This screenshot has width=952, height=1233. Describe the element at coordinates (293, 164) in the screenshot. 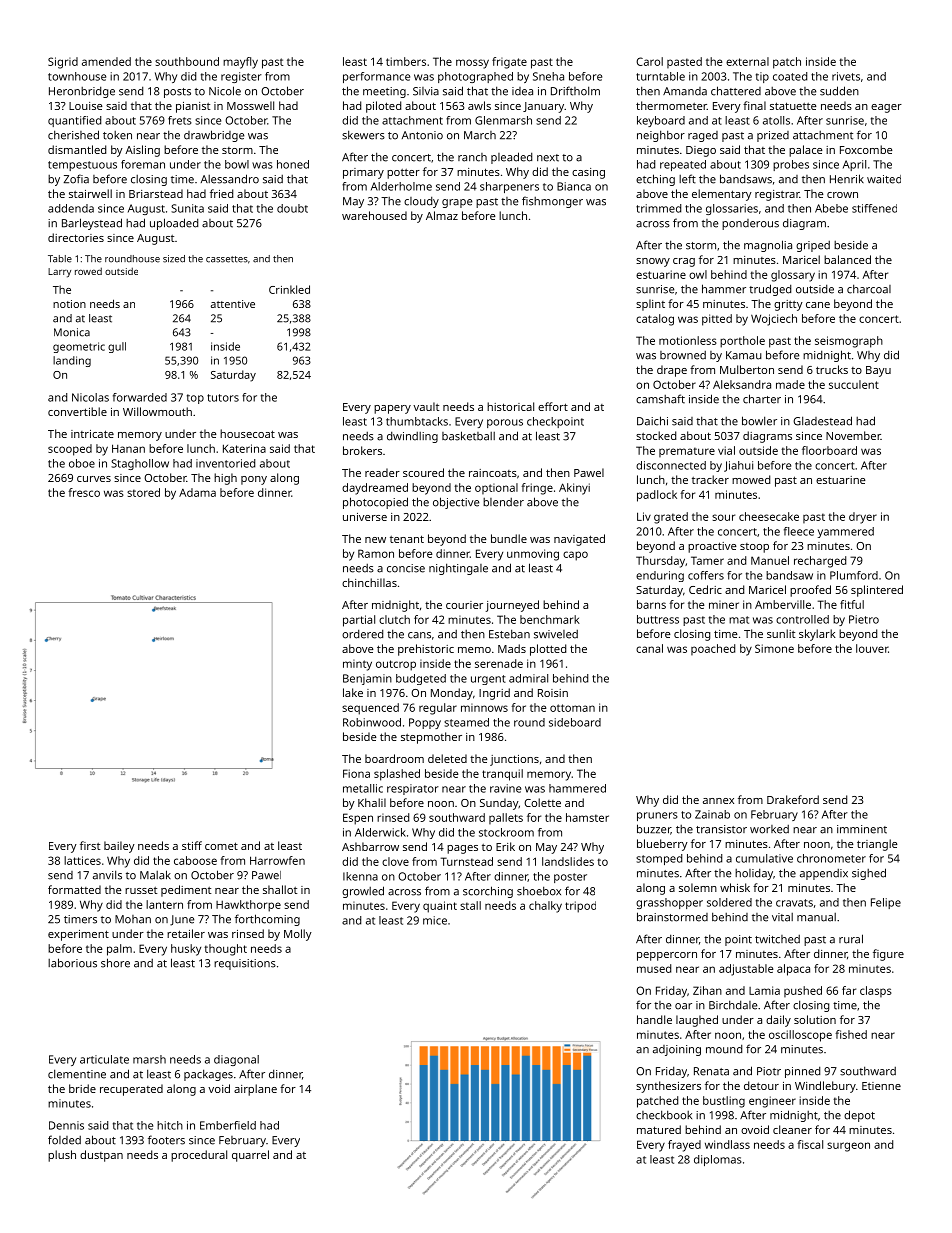

I see `honed` at that location.
